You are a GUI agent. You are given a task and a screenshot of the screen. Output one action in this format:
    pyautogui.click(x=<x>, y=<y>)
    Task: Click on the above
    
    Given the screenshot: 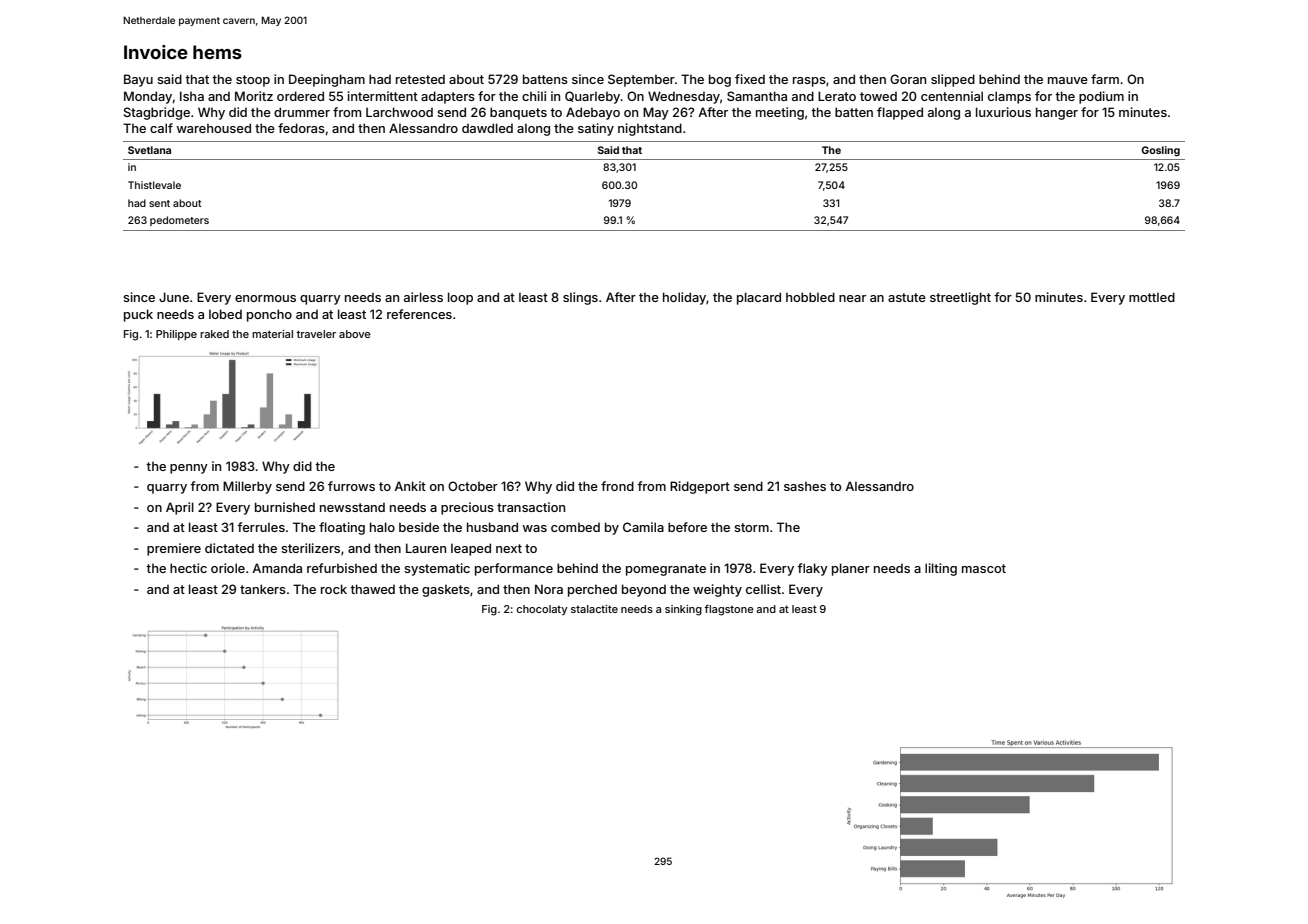 What is the action you would take?
    pyautogui.click(x=355, y=334)
